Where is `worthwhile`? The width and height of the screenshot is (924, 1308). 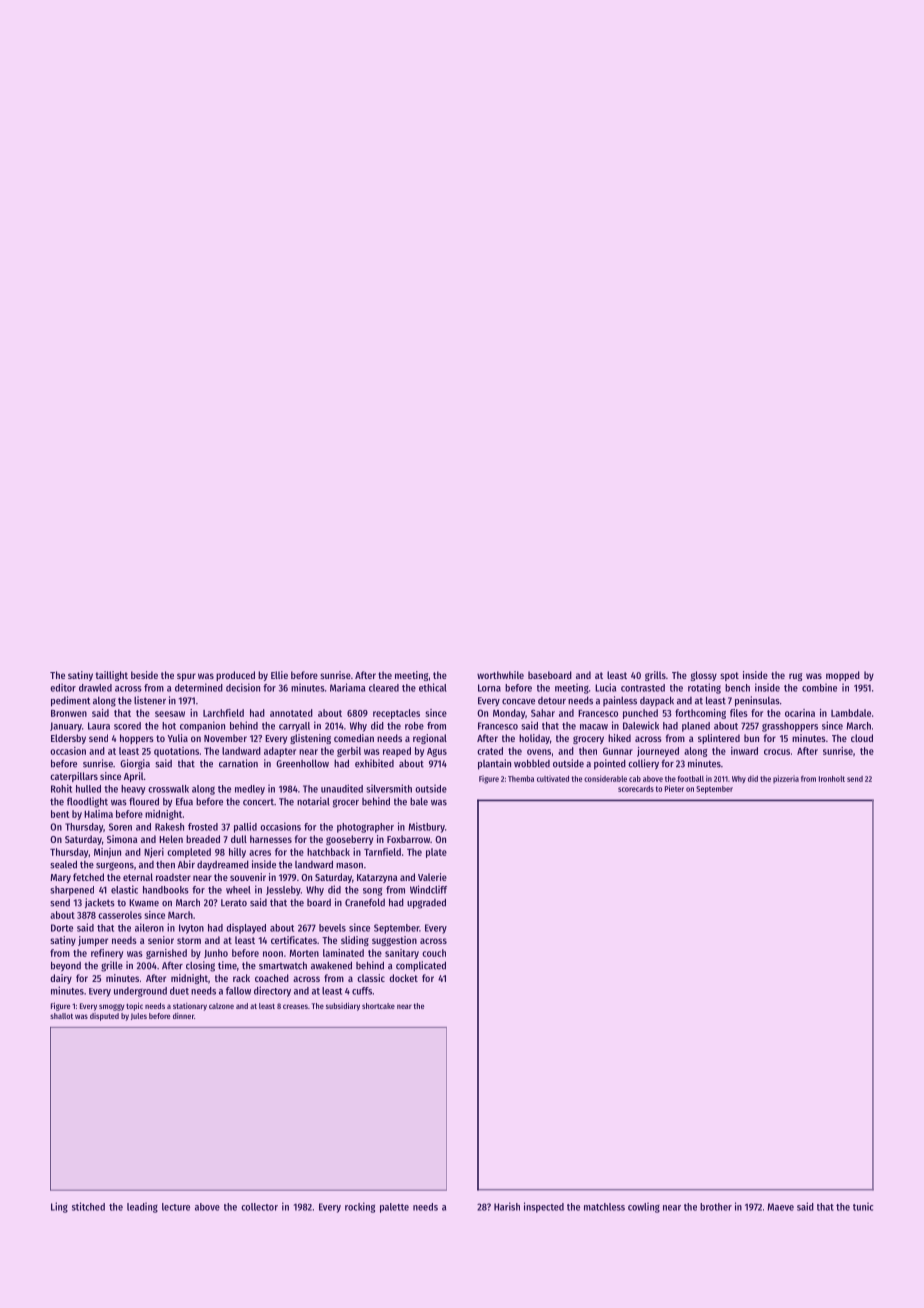 worthwhile is located at coordinates (500, 675).
